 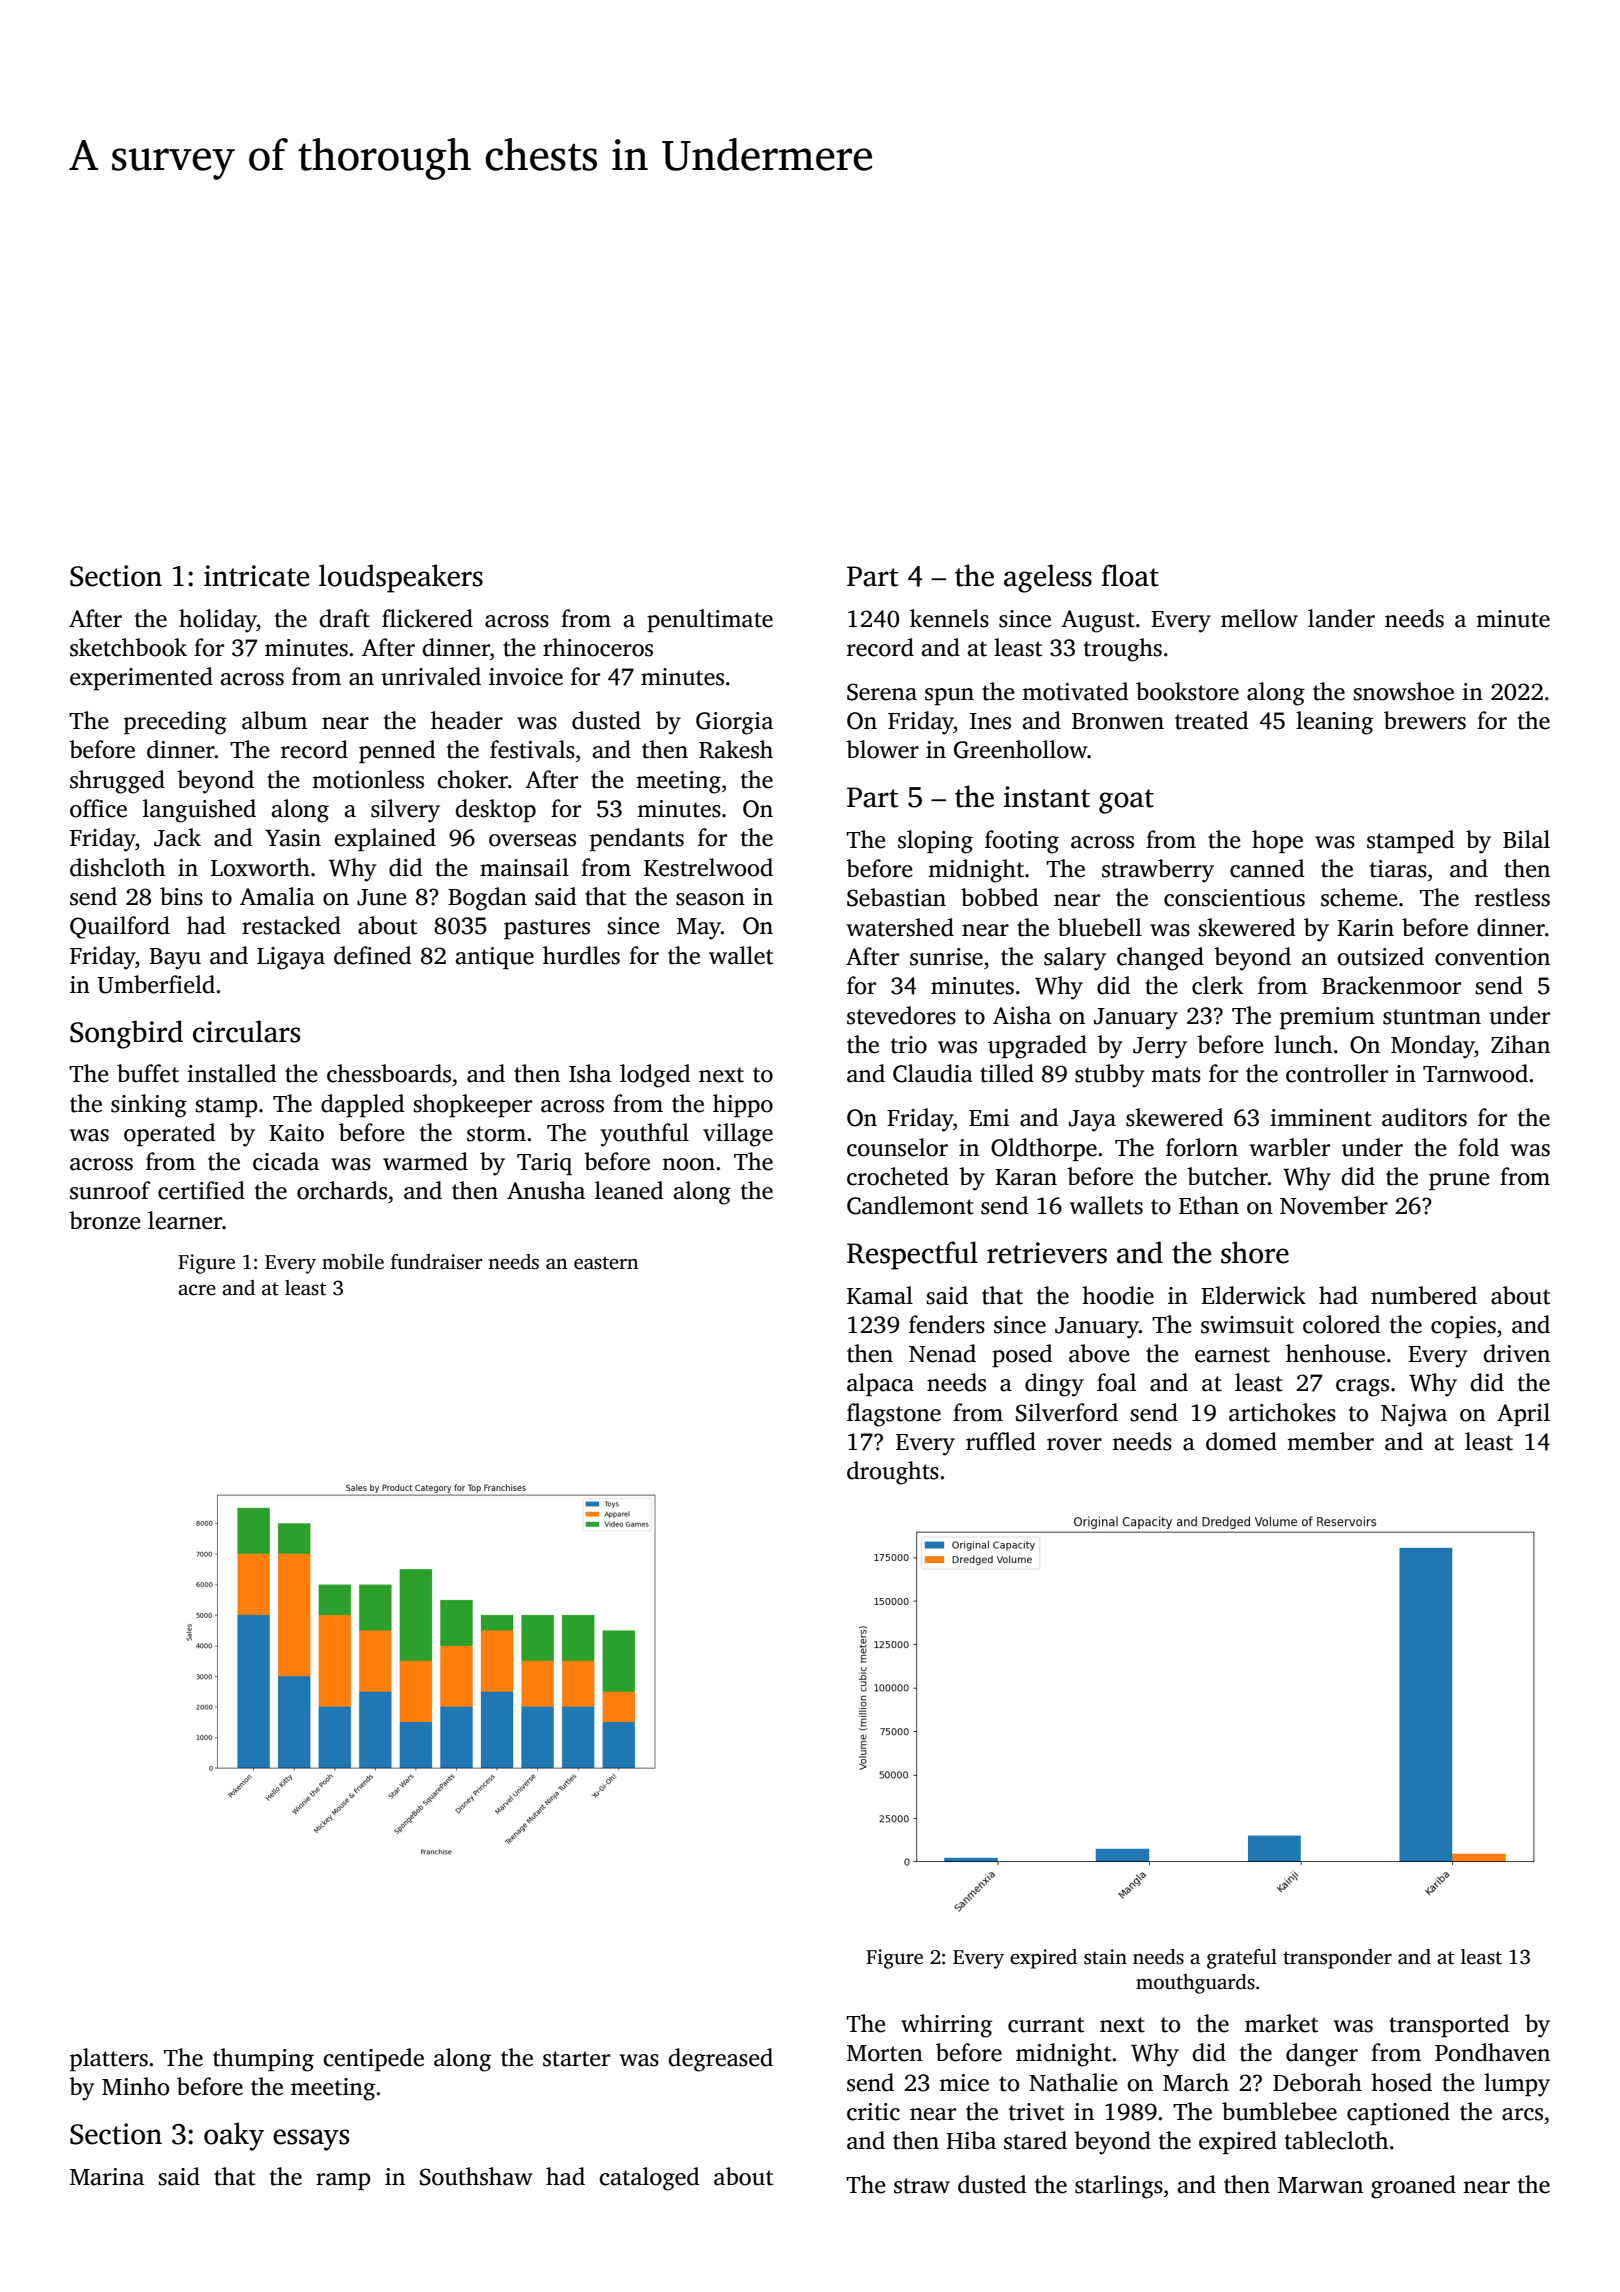 What do you see at coordinates (343, 2181) in the document?
I see `ramp` at bounding box center [343, 2181].
